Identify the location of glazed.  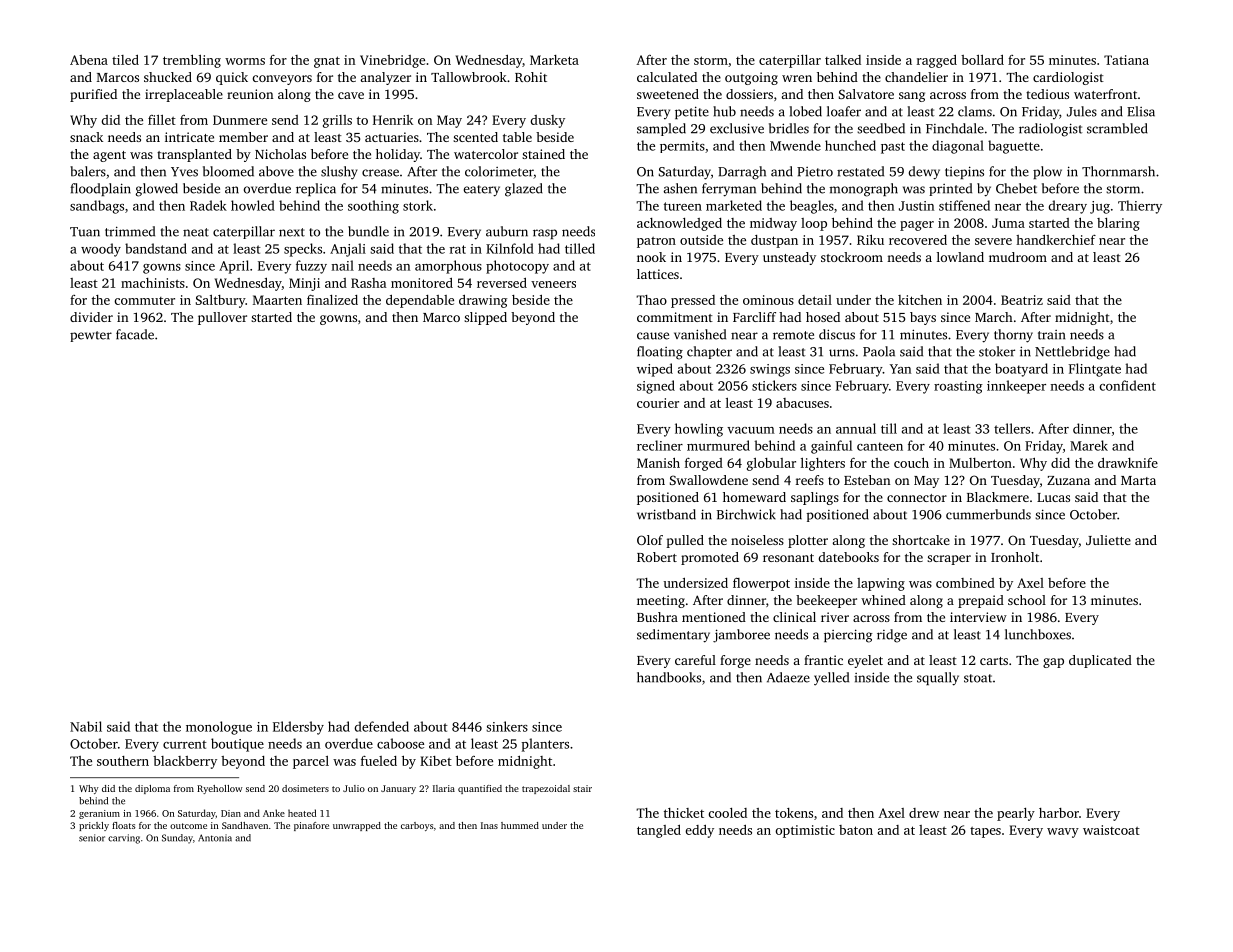
(524, 190).
